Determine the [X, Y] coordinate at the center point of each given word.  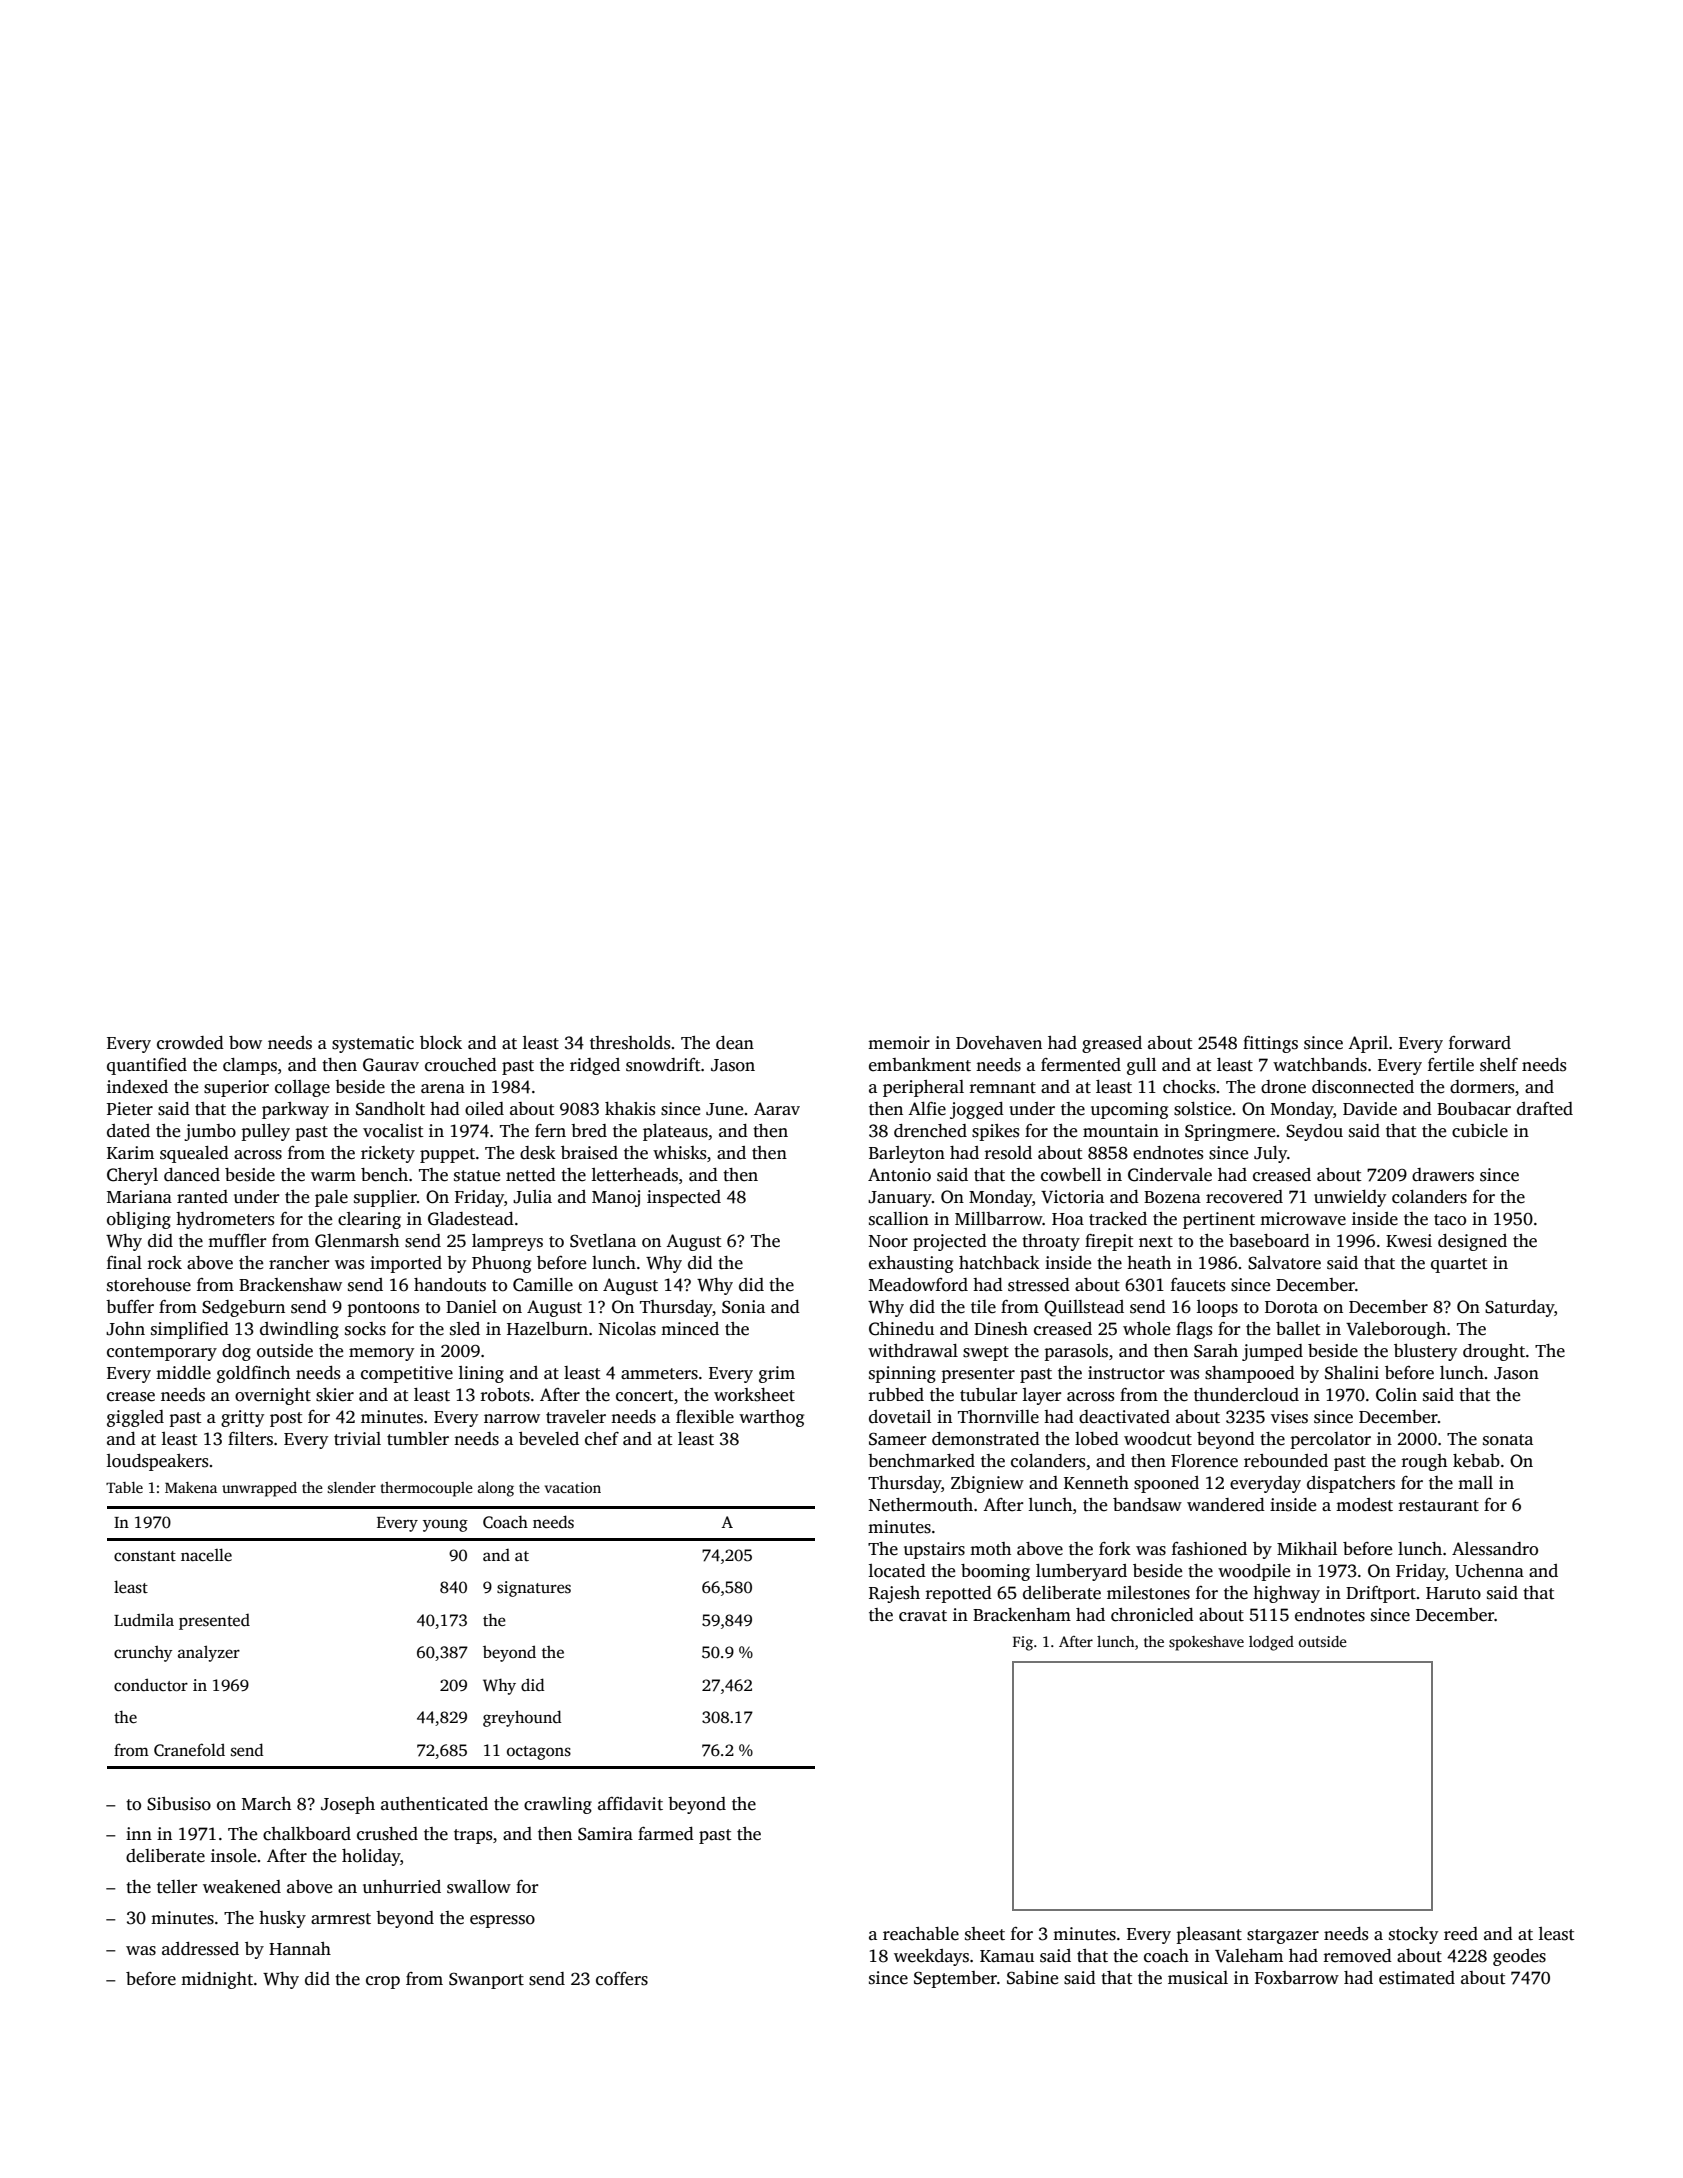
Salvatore [1284, 1263]
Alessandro [1495, 1549]
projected [950, 1242]
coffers [622, 1979]
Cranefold [189, 1750]
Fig [1023, 1643]
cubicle [1480, 1131]
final [124, 1262]
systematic [373, 1044]
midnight [217, 1980]
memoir [899, 1043]
